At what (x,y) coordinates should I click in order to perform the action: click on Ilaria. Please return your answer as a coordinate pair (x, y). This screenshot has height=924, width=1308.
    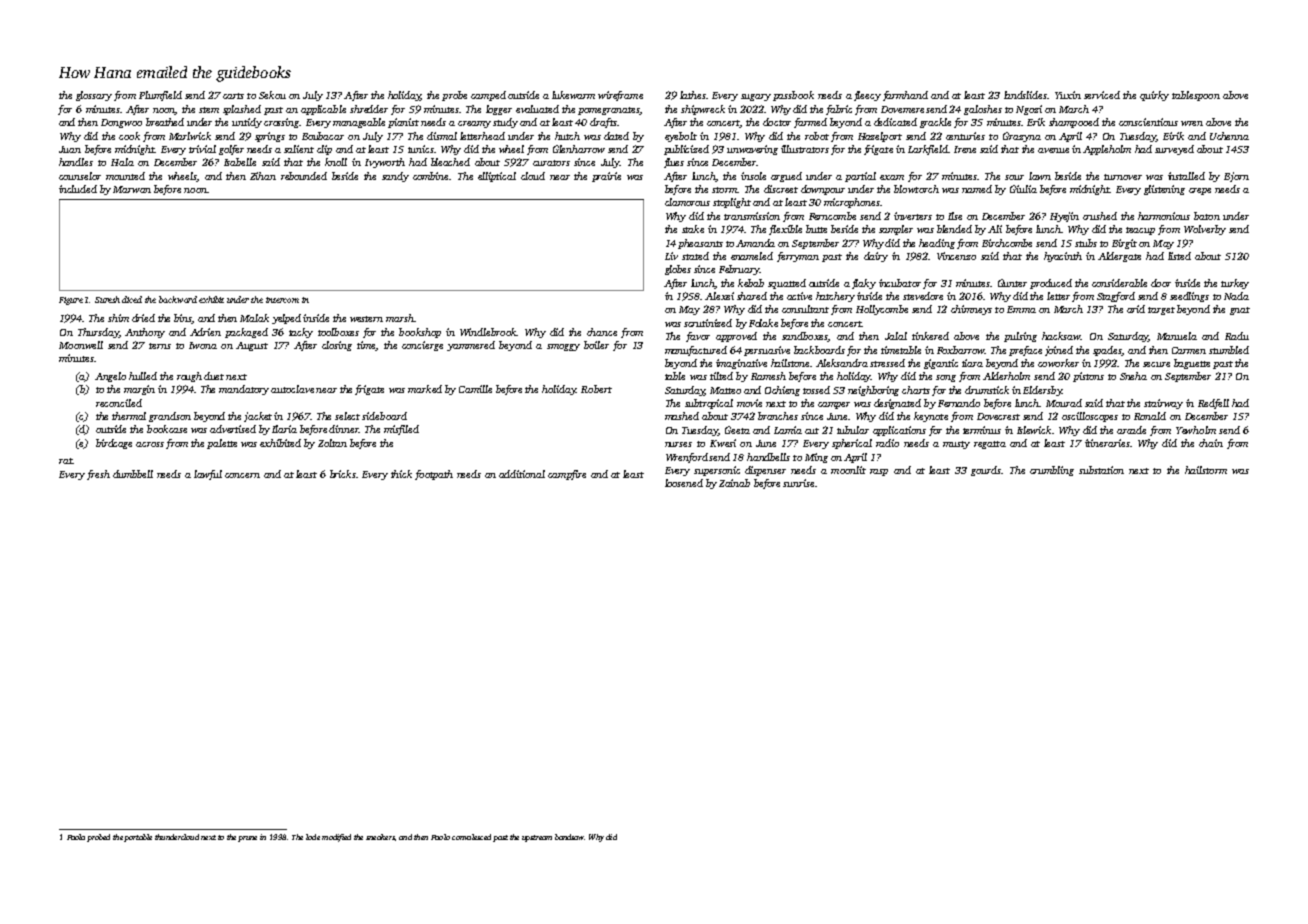
    Looking at the image, I should click on (284, 429).
